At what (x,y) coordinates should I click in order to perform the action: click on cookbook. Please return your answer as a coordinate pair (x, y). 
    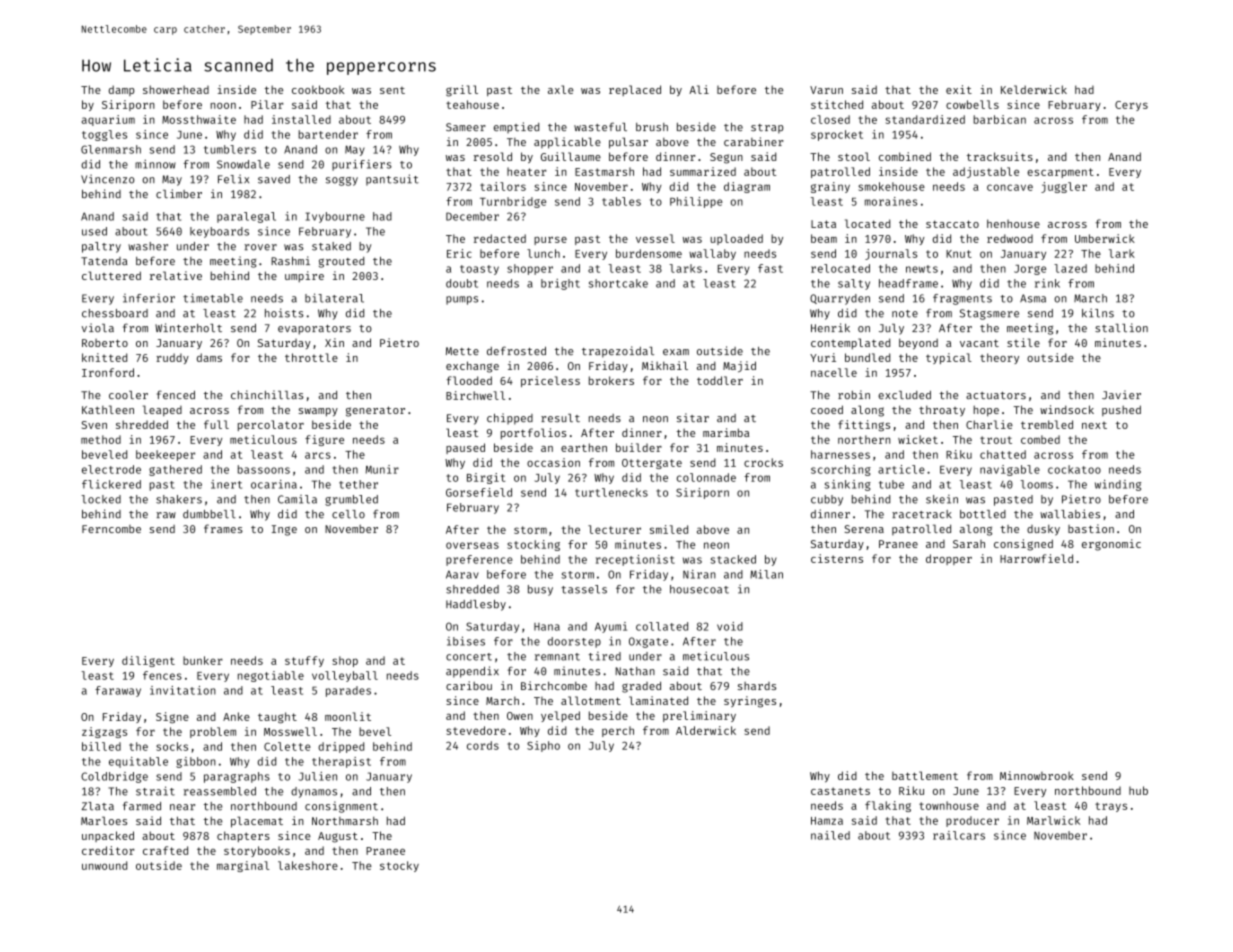
    Looking at the image, I should click on (318, 89).
